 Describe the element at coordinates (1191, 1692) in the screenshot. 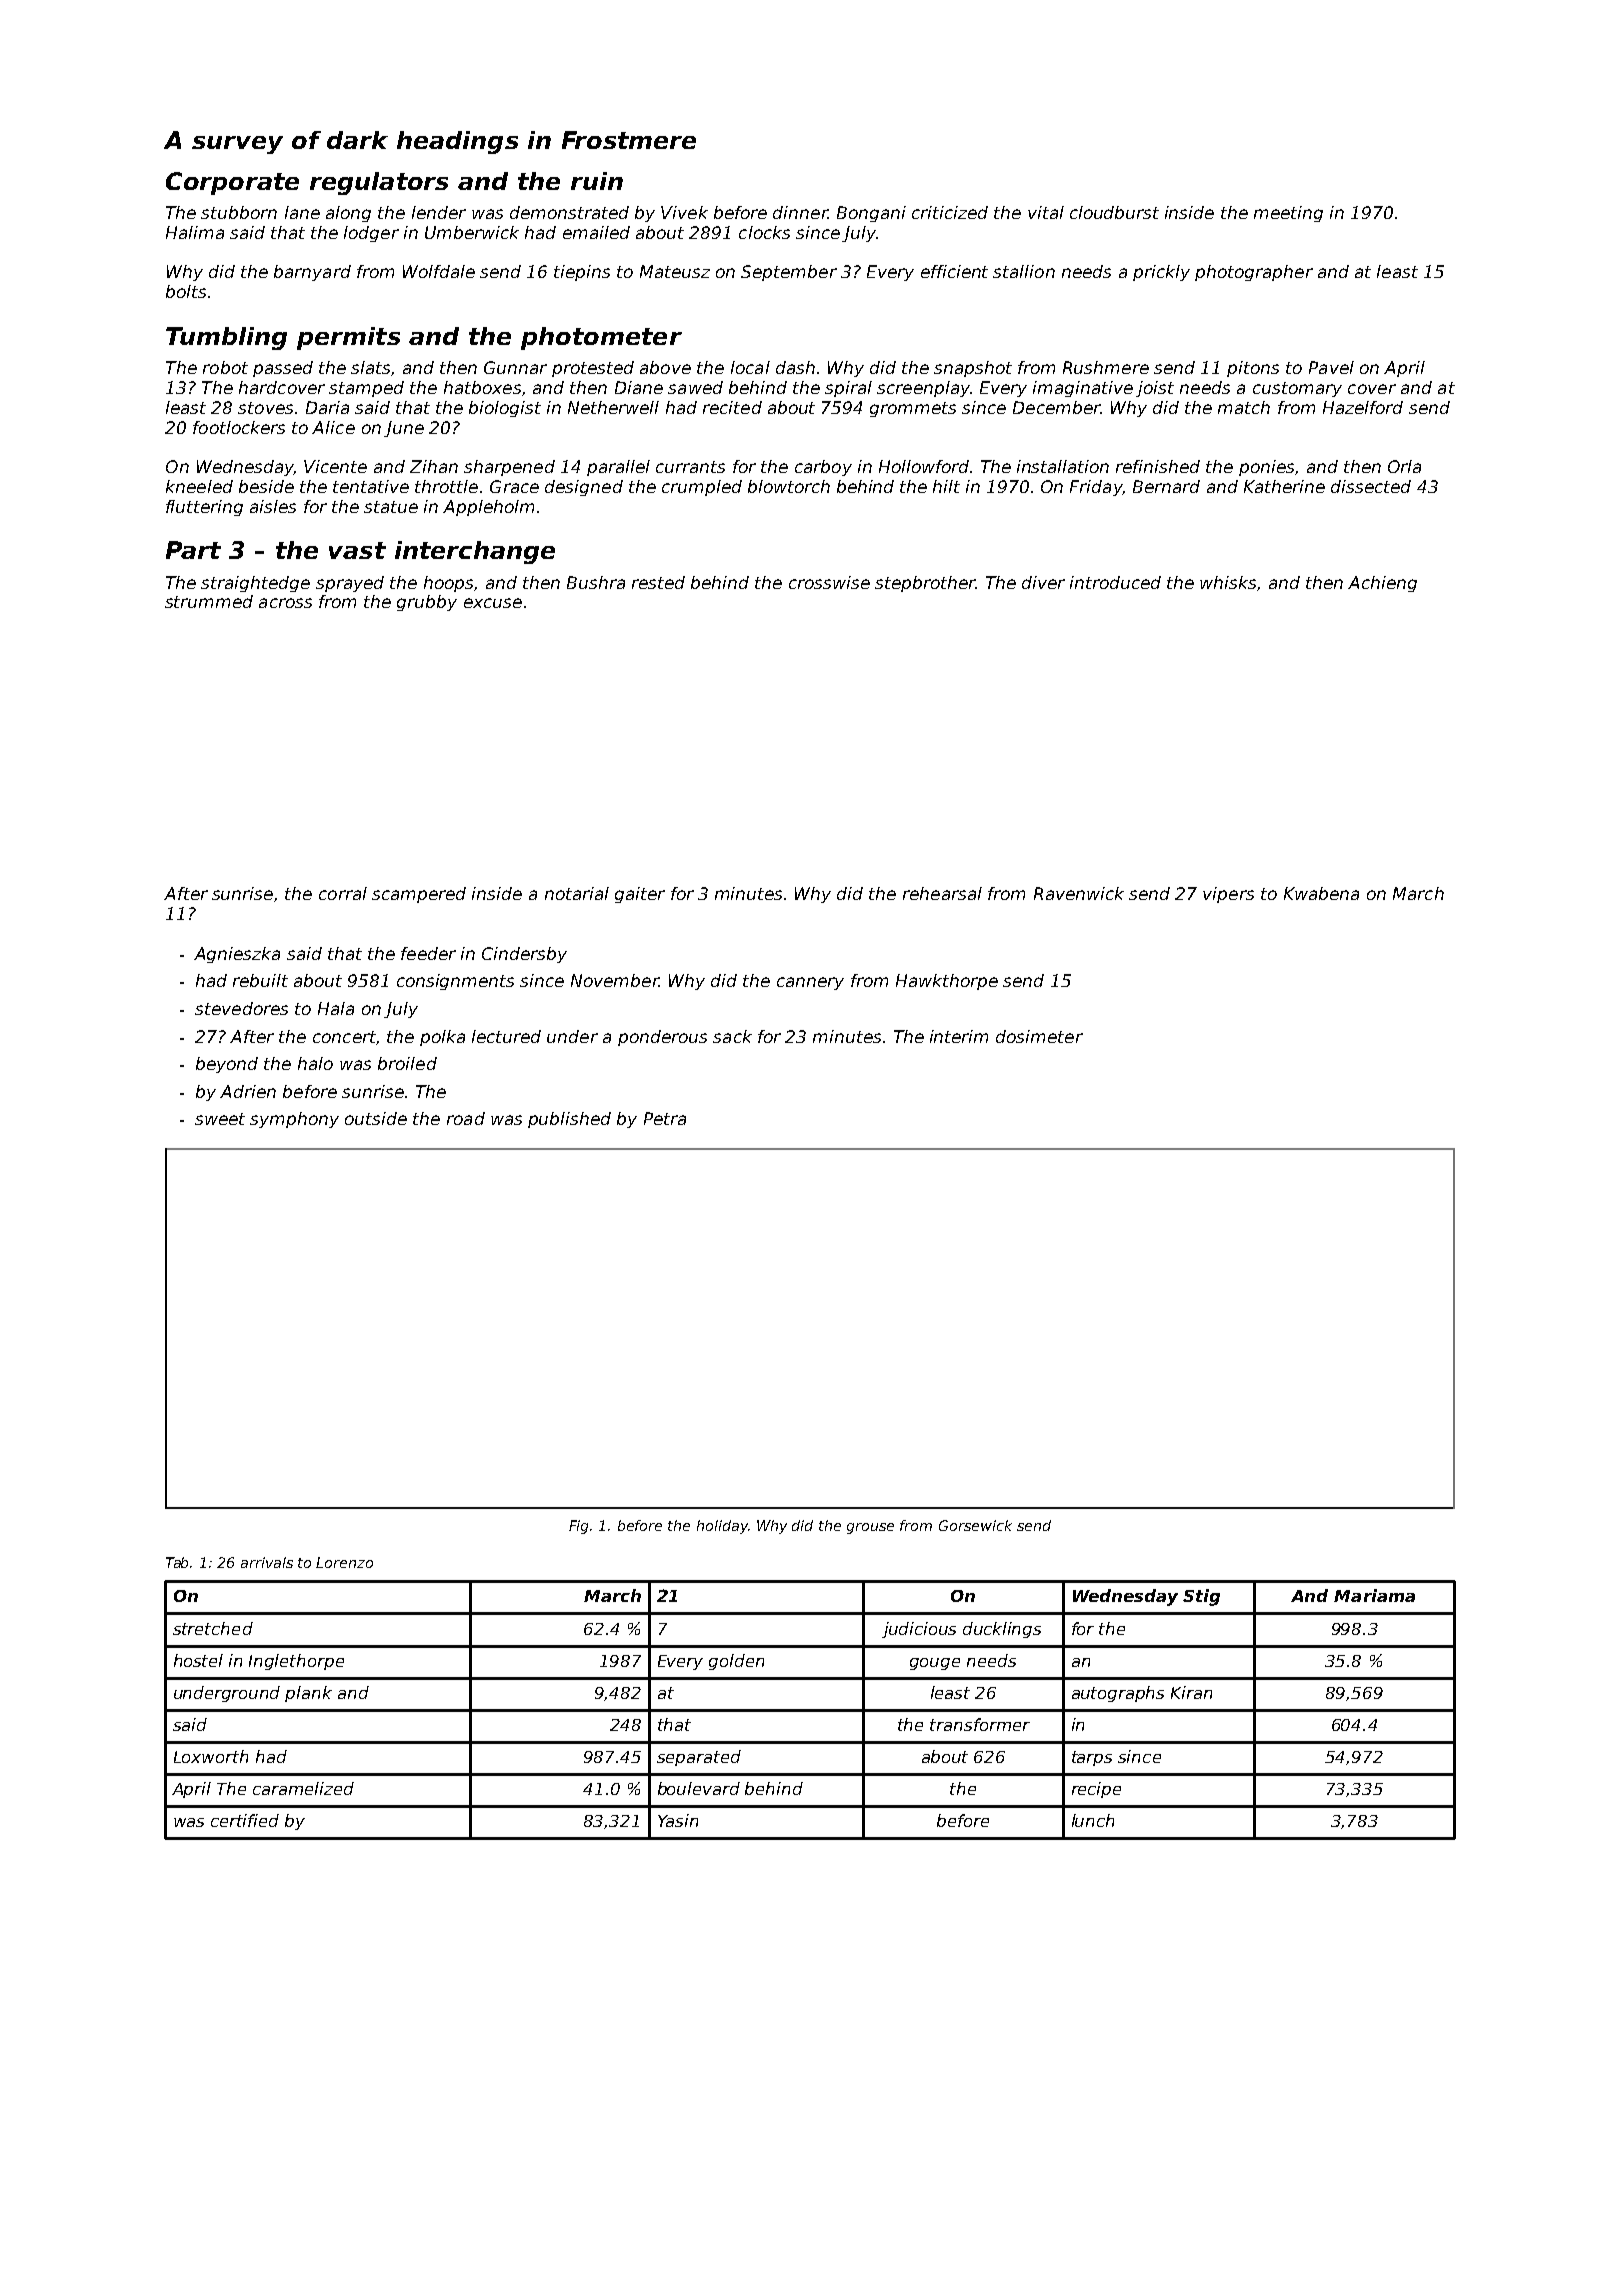

I see `Kiran` at that location.
